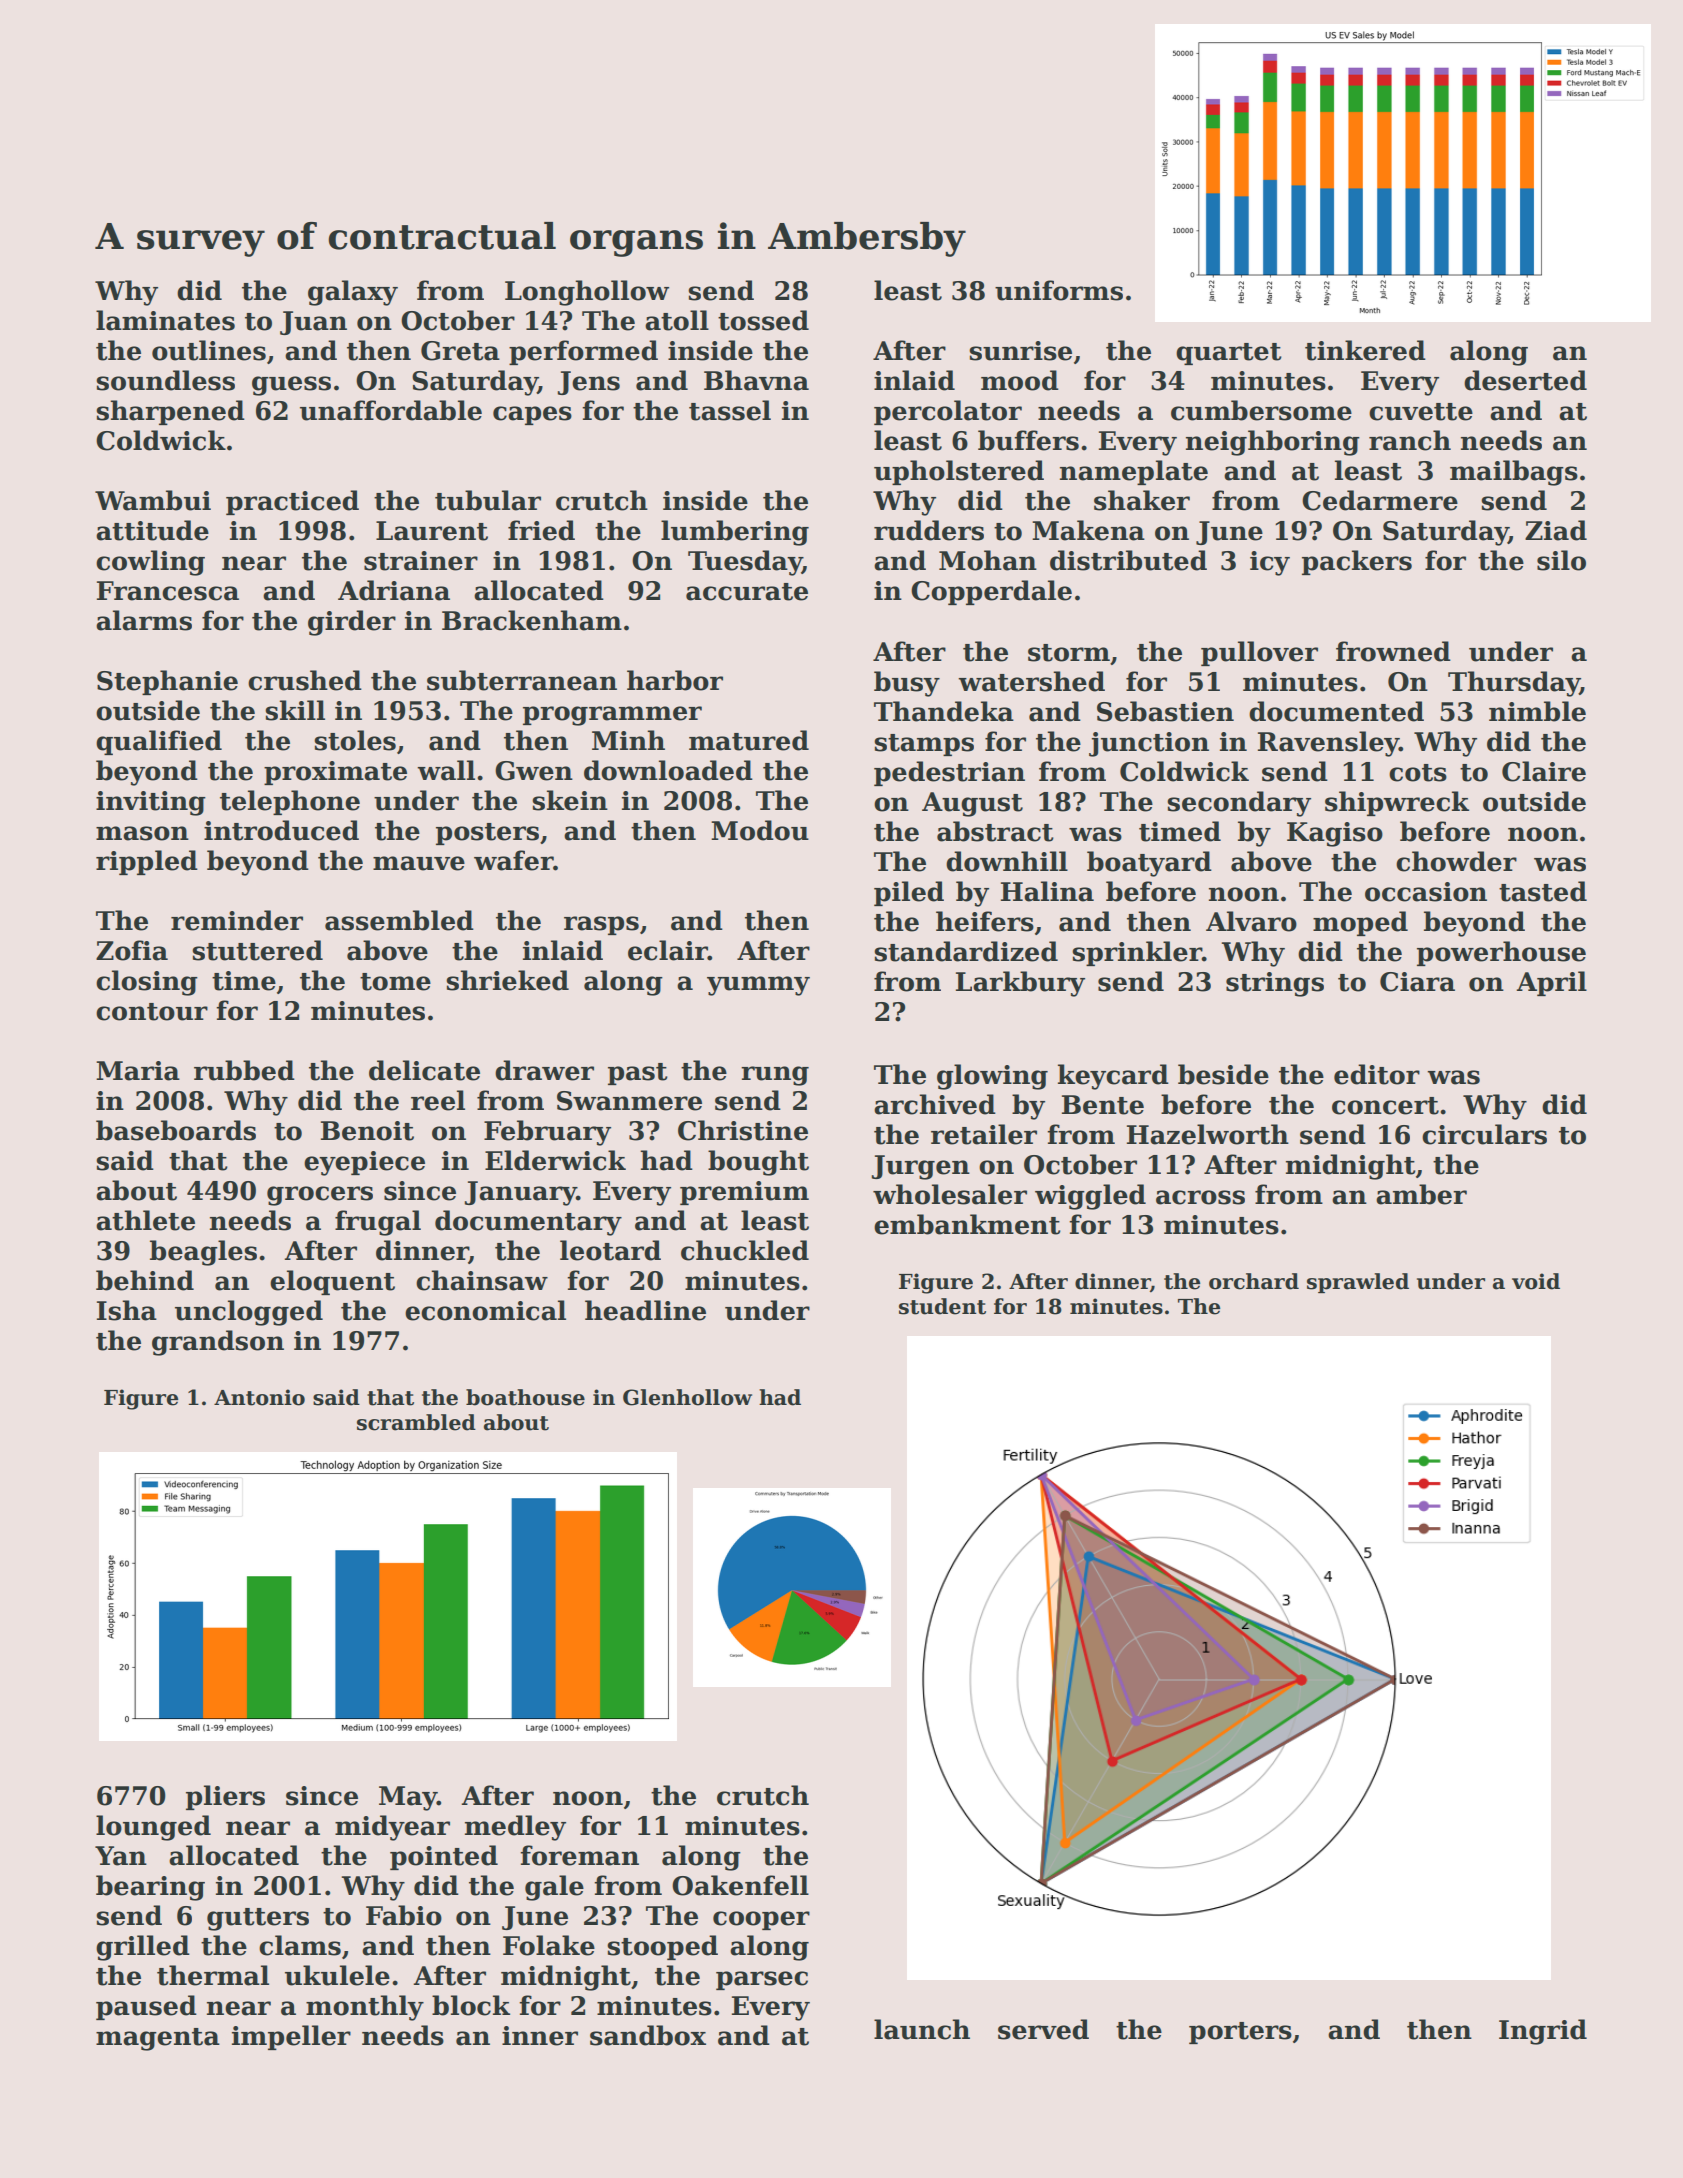 Image resolution: width=1683 pixels, height=2178 pixels. What do you see at coordinates (648, 2035) in the document?
I see `sandbox` at bounding box center [648, 2035].
